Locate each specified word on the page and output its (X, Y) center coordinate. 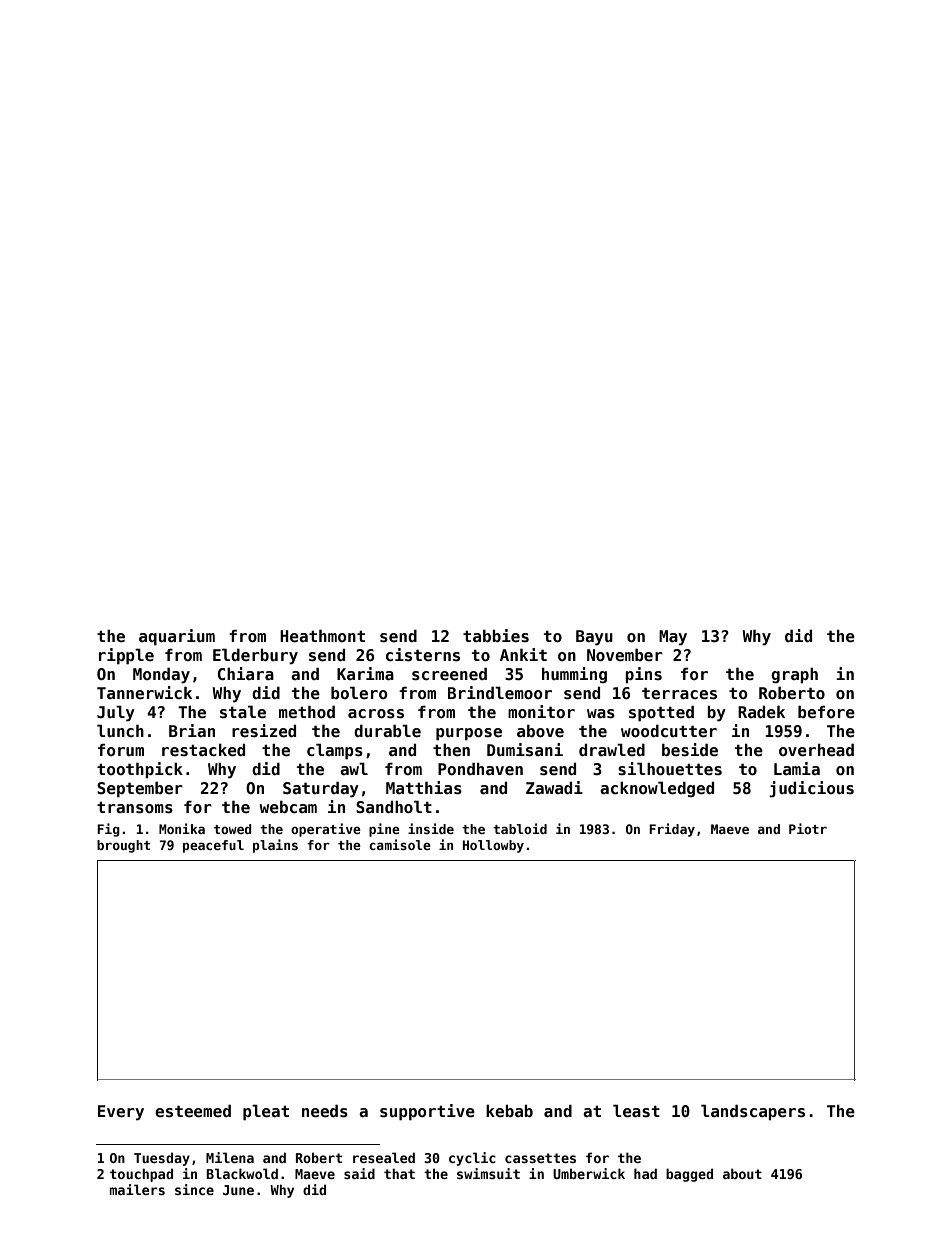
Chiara (246, 673)
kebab (509, 1111)
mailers (137, 1189)
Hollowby (493, 846)
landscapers (753, 1112)
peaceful (213, 846)
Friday (672, 830)
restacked (203, 750)
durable (387, 730)
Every (121, 1113)
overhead (816, 750)
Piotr (808, 828)
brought (123, 846)
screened (449, 674)
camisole (400, 844)
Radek (761, 712)
